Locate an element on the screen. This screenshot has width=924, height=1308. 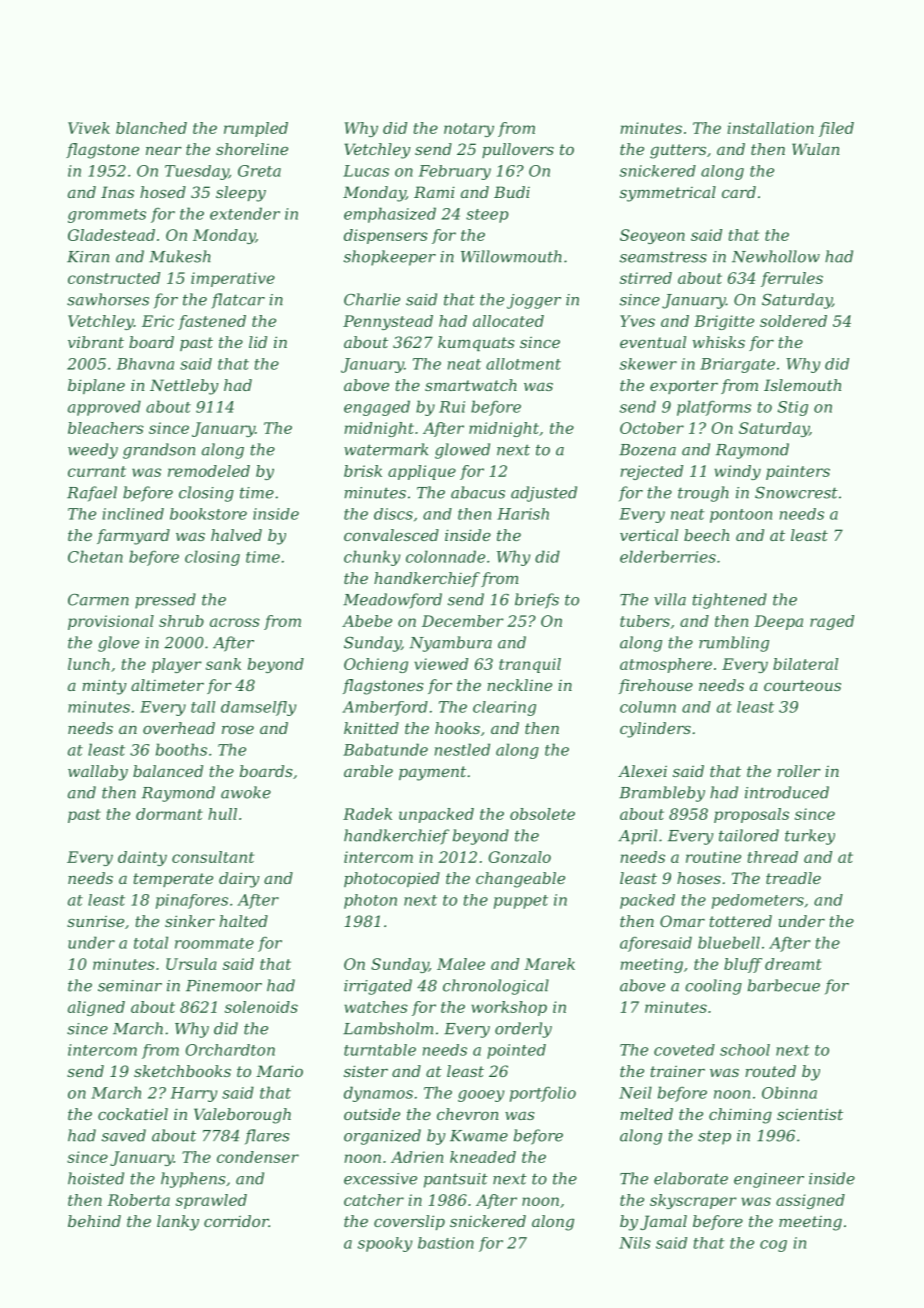
Babatunde is located at coordinates (385, 749).
